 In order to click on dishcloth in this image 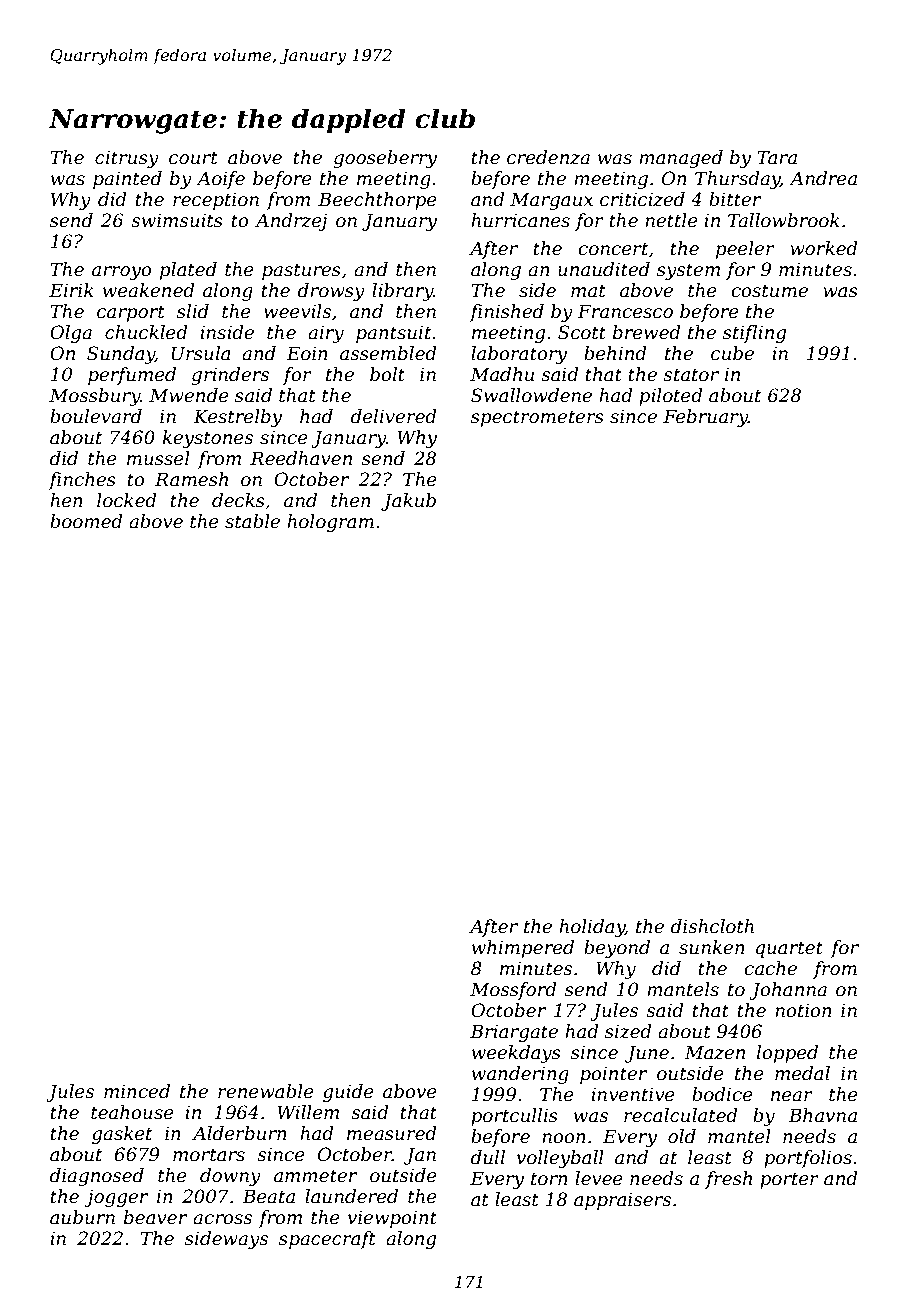, I will do `click(712, 926)`.
